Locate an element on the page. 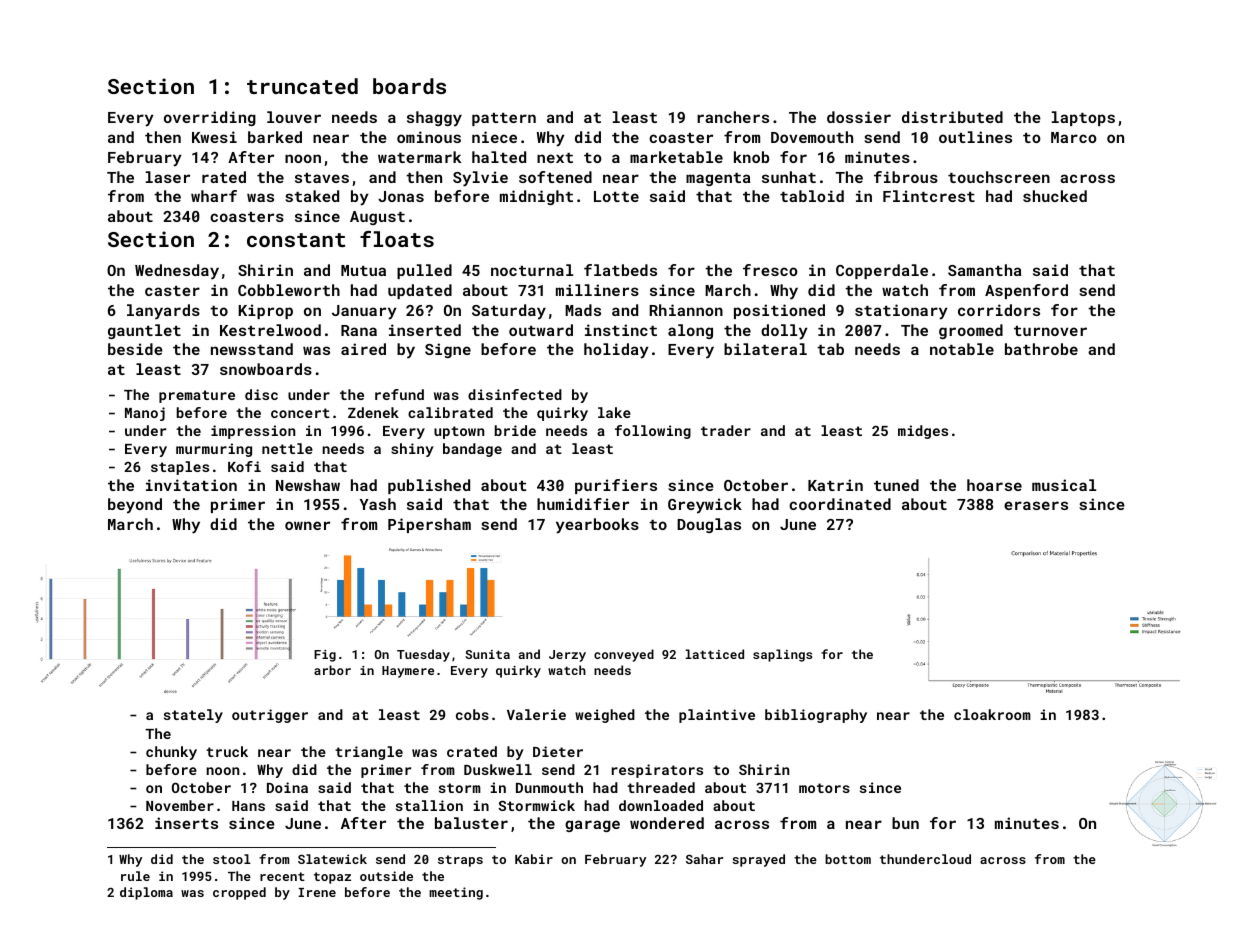  musical is located at coordinates (1064, 485).
